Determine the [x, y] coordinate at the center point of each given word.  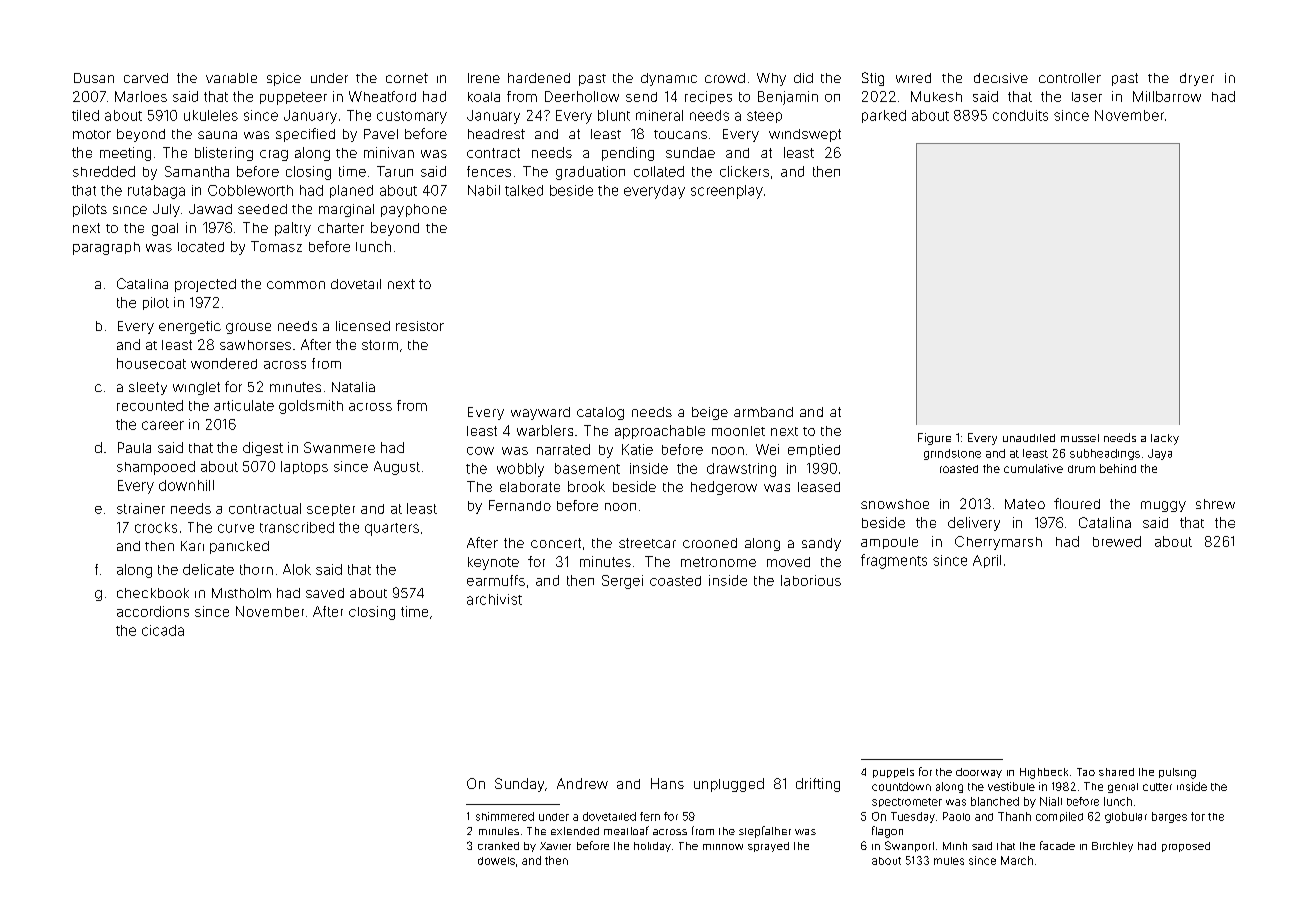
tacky [1165, 439]
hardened [539, 78]
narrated [563, 449]
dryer [1197, 79]
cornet [407, 78]
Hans [667, 783]
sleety [148, 388]
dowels [496, 861]
